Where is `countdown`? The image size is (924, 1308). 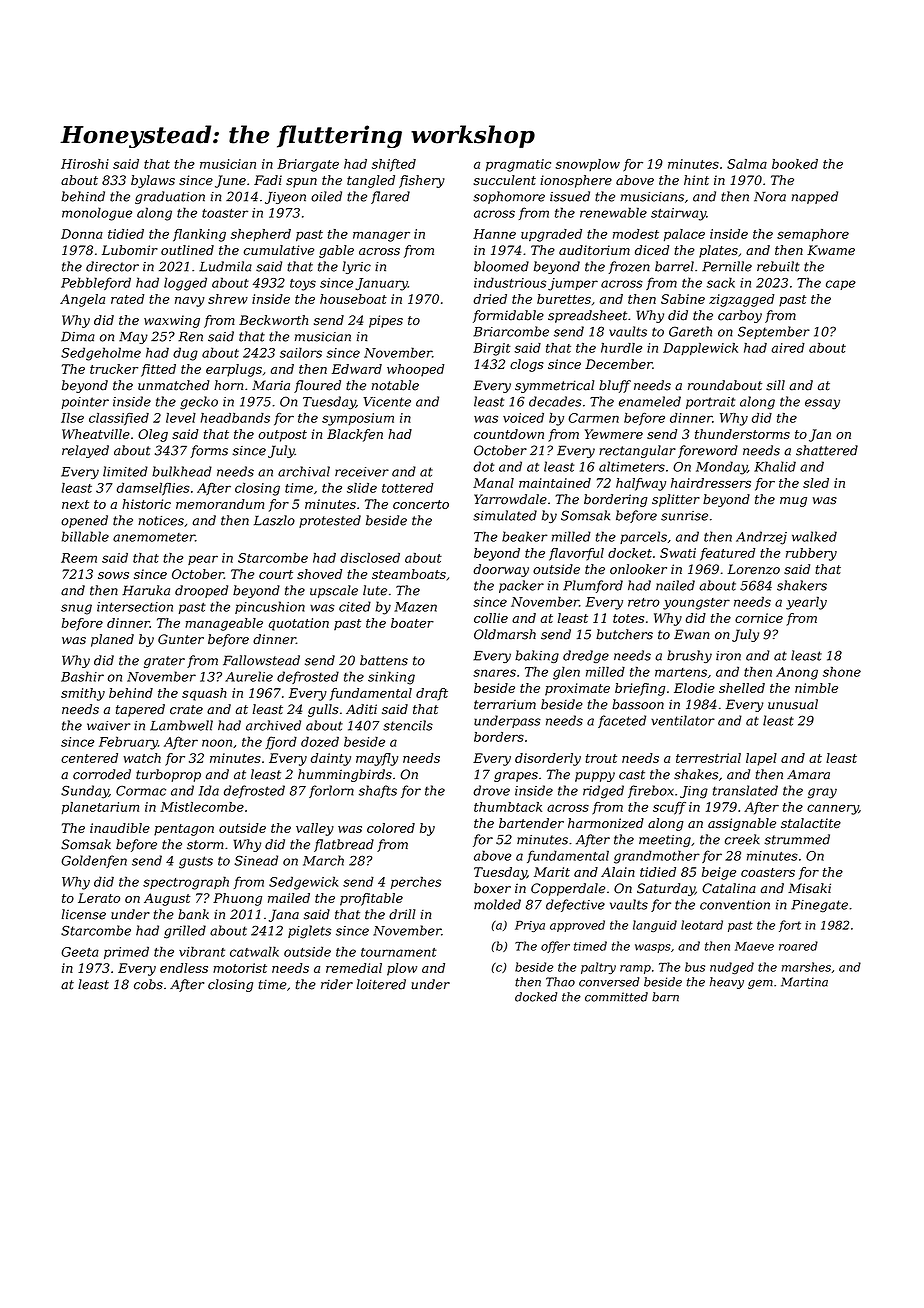 countdown is located at coordinates (509, 434).
